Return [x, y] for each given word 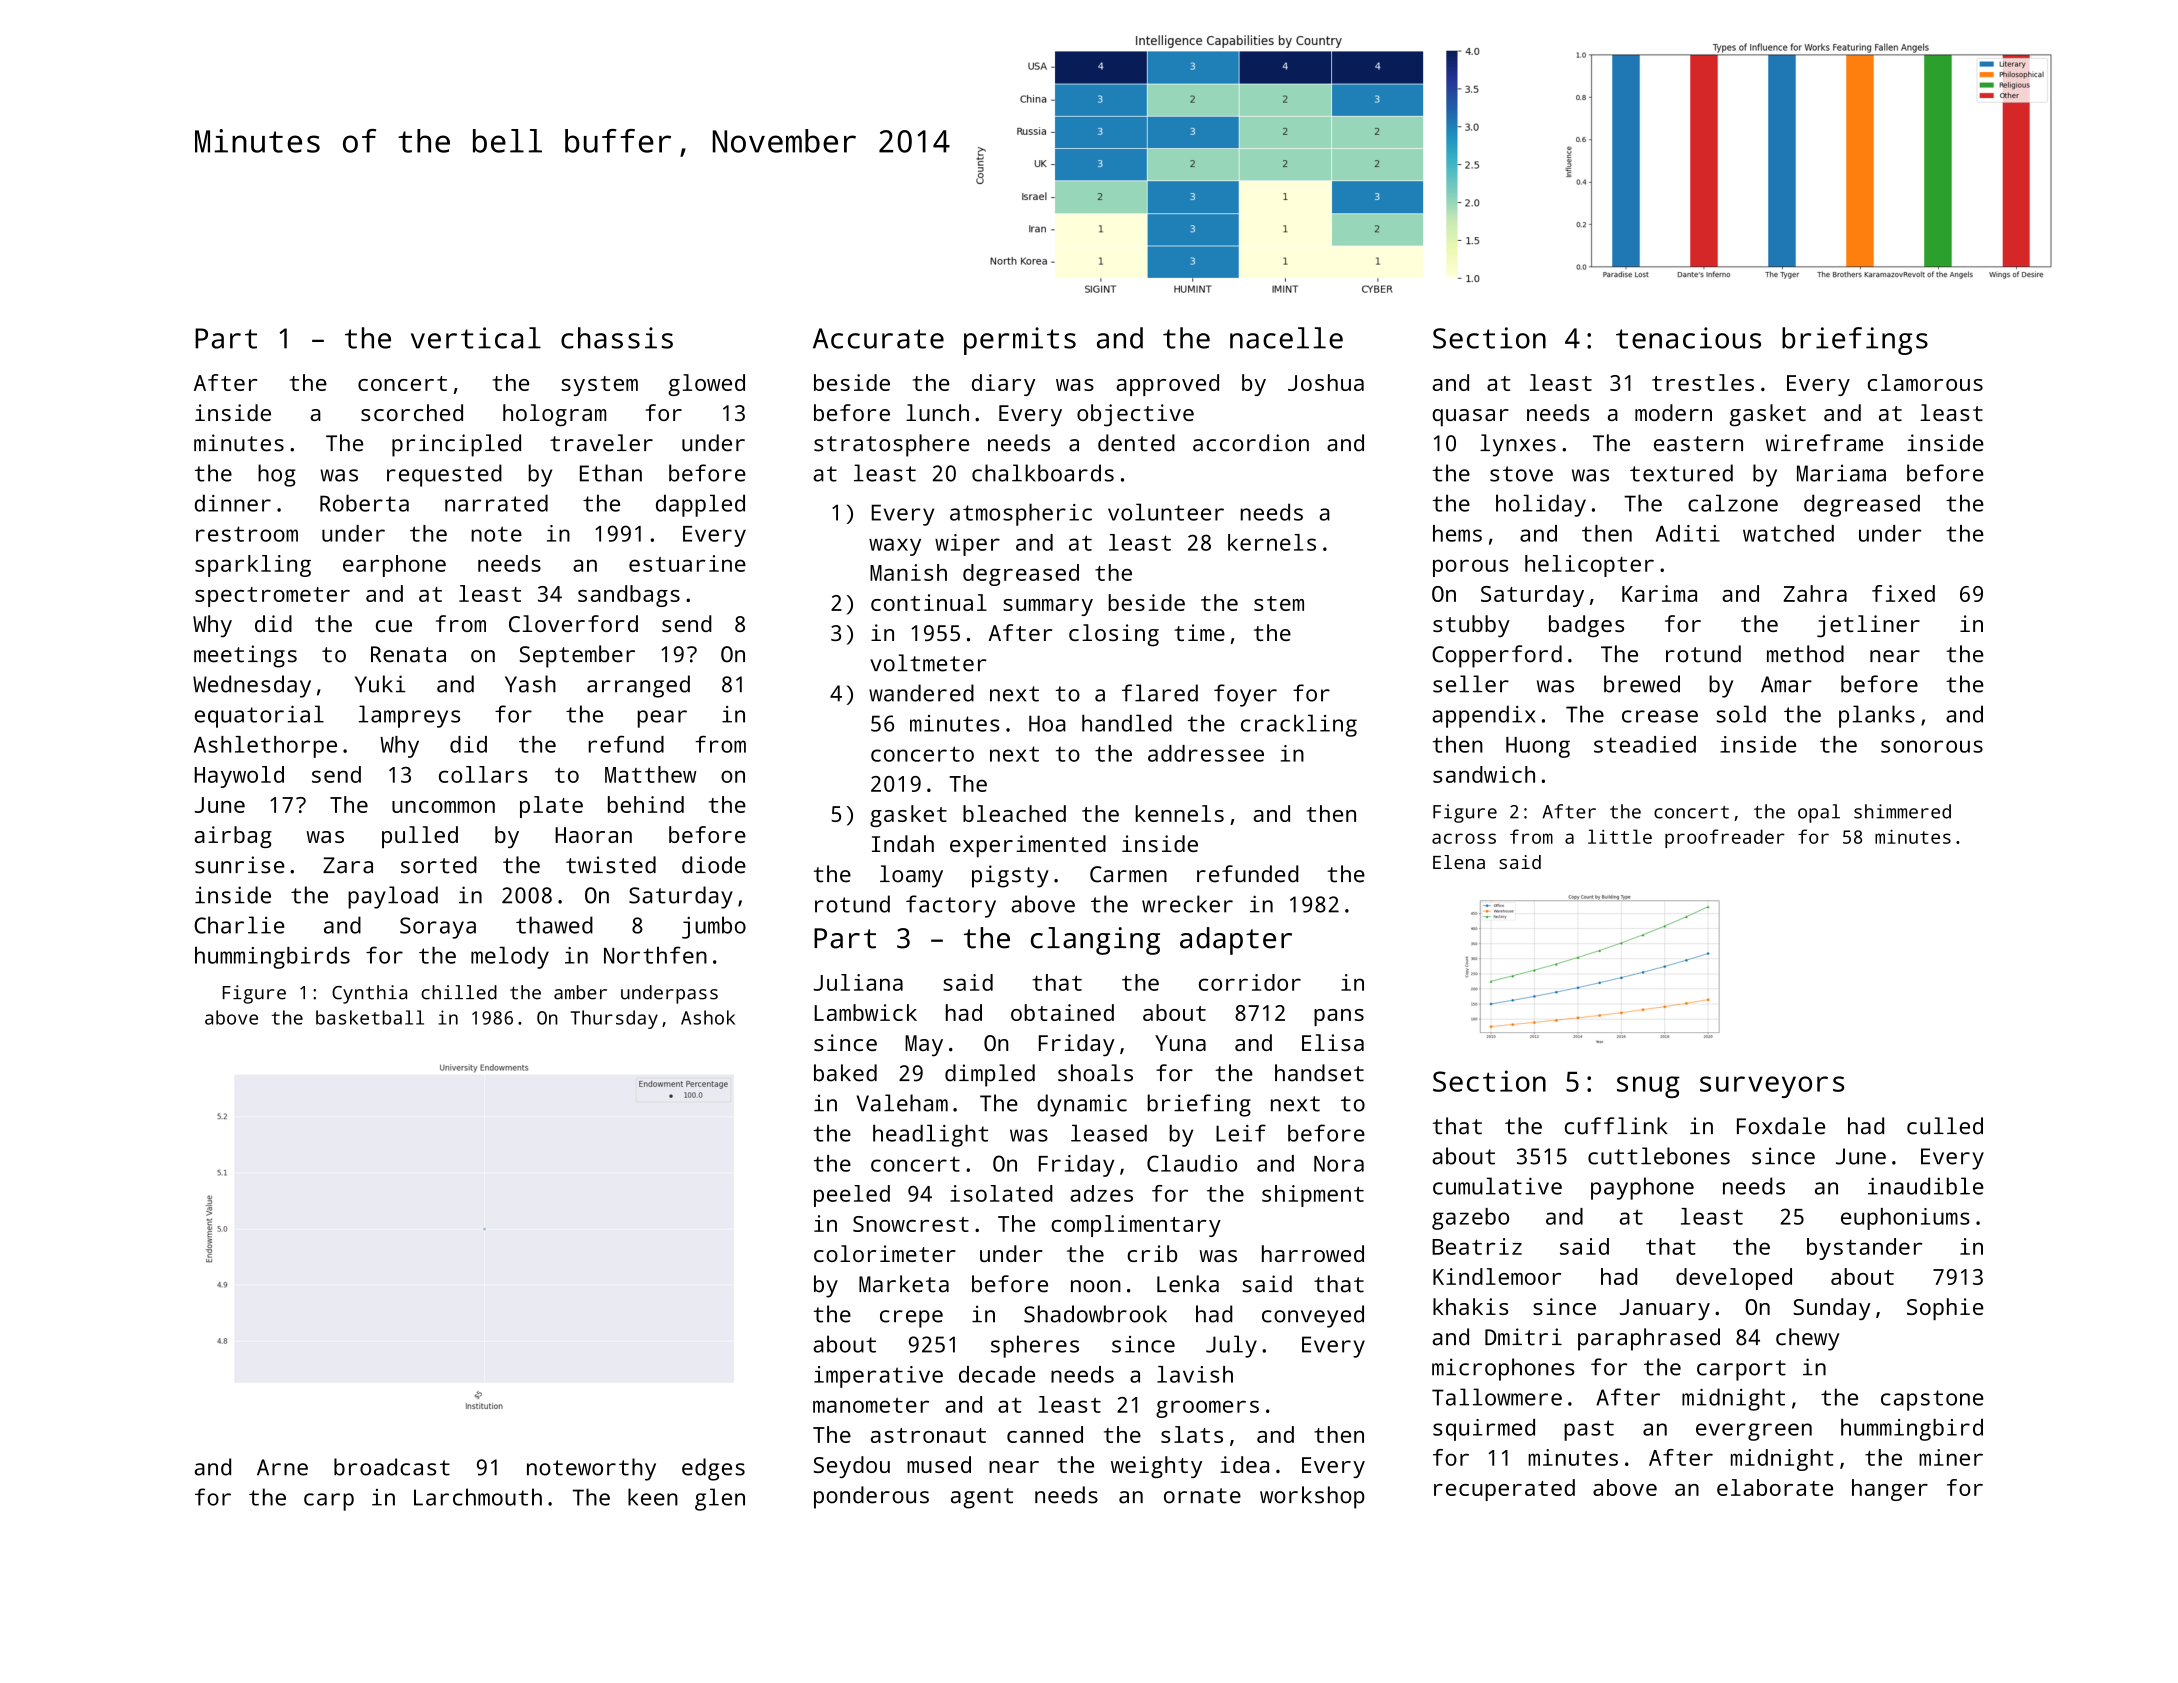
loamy [911, 876]
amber [580, 992]
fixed [1903, 593]
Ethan [611, 473]
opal [1819, 813]
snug [1648, 1087]
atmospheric [1021, 514]
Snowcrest [911, 1224]
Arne [282, 1467]
